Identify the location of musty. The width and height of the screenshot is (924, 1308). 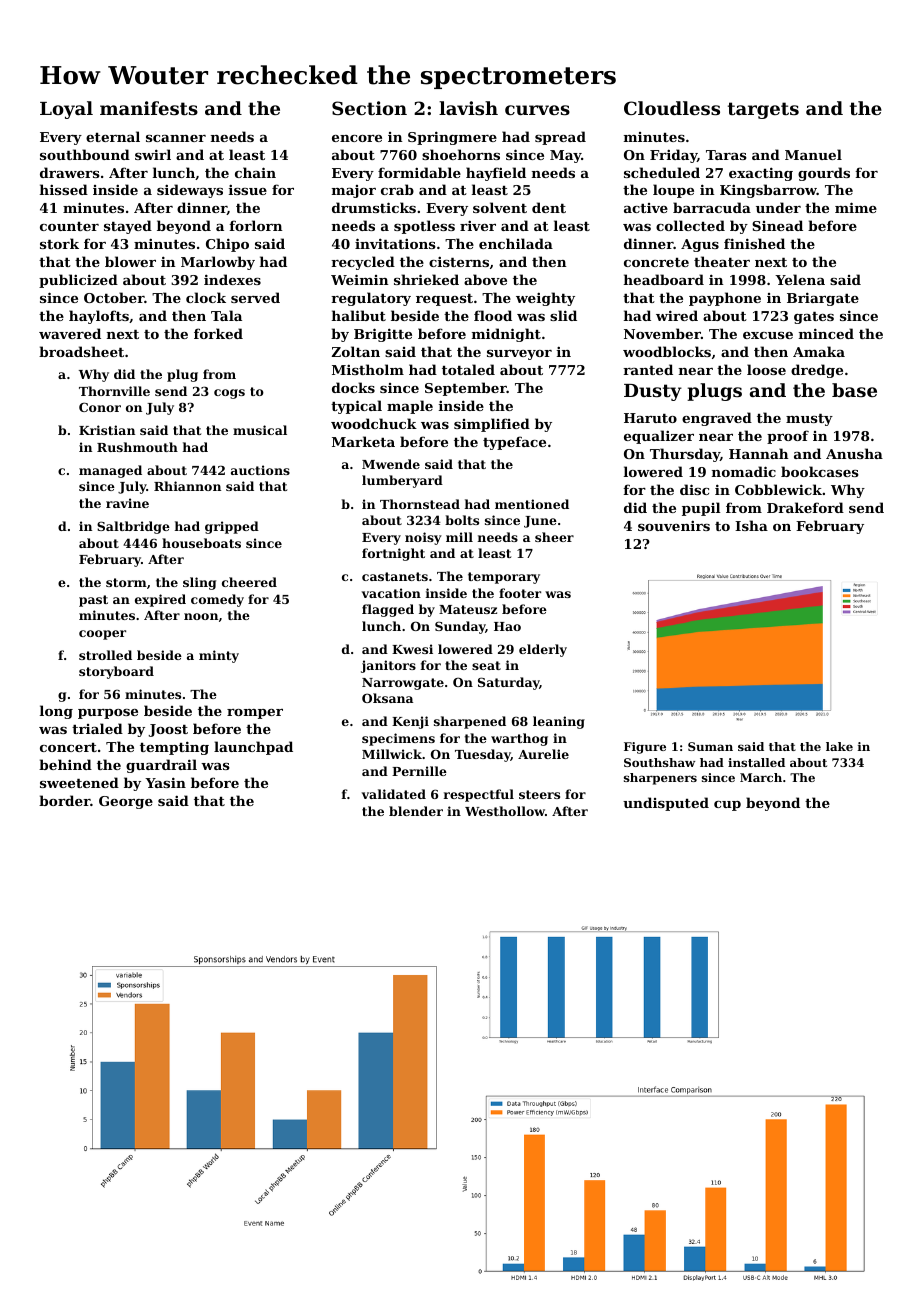
(809, 420).
